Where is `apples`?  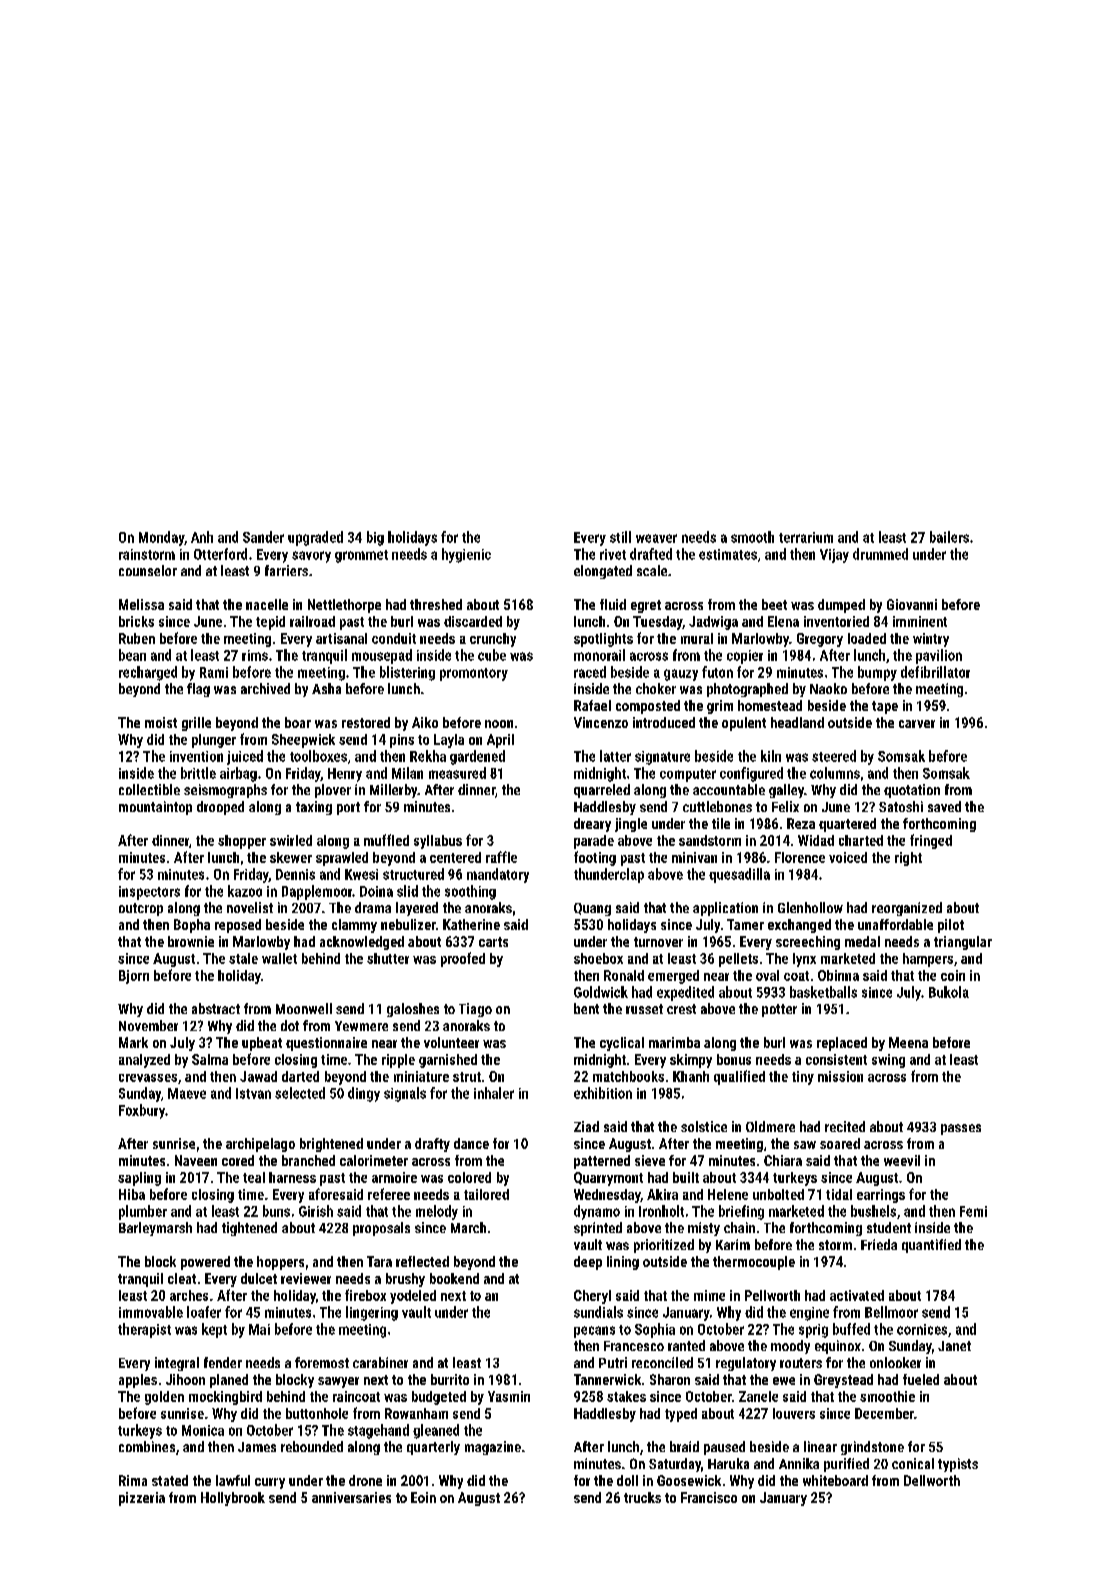 apples is located at coordinates (138, 1381).
